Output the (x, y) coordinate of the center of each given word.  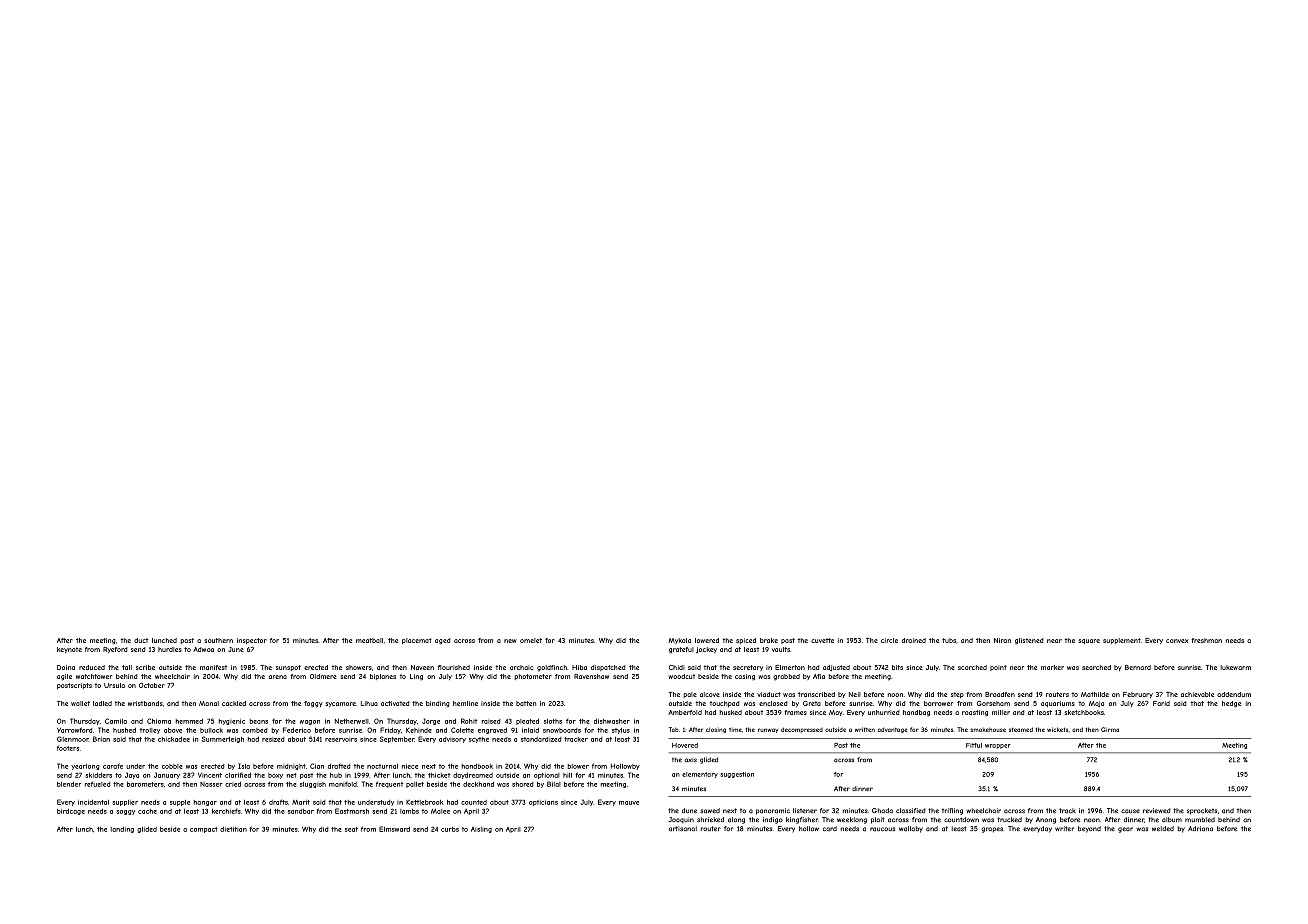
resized (273, 739)
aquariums (1058, 704)
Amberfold (685, 712)
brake (769, 640)
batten (526, 703)
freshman (1206, 640)
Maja (1096, 704)
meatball (369, 640)
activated (395, 703)
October (152, 685)
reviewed (1157, 810)
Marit (301, 802)
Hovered (685, 745)
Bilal (554, 784)
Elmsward (394, 829)
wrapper (998, 746)
